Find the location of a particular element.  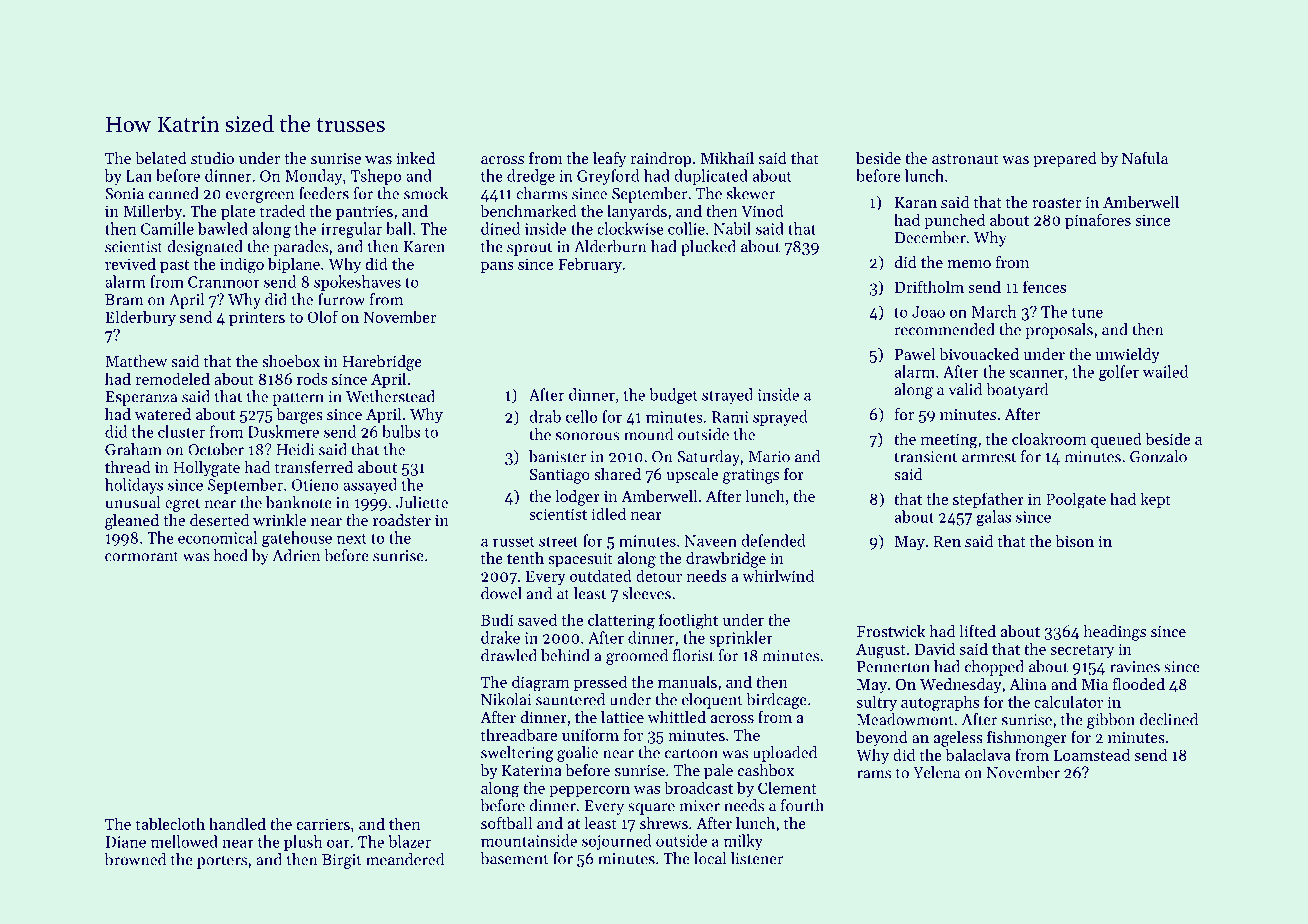

prepared is located at coordinates (1065, 160).
